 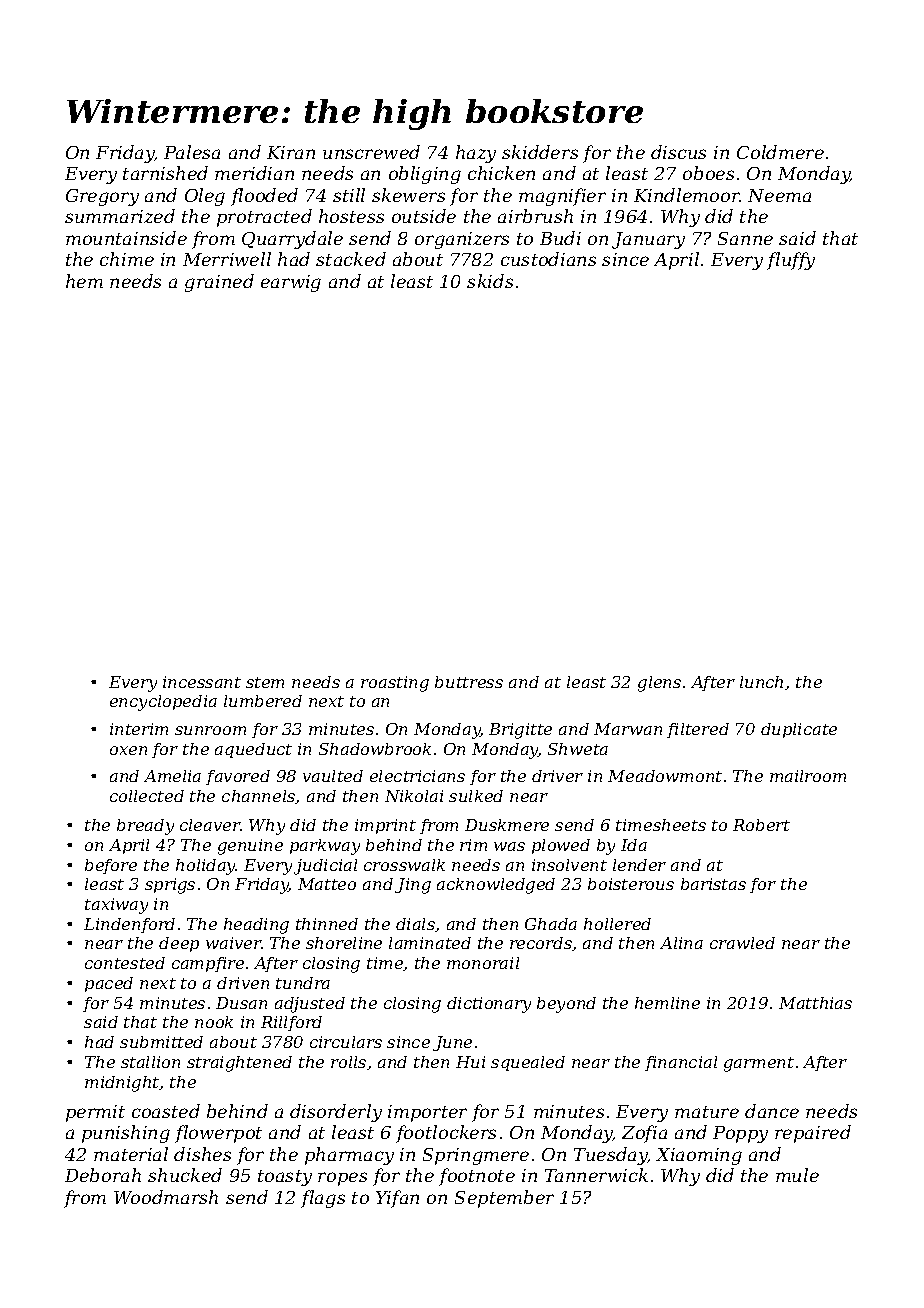 What do you see at coordinates (797, 1175) in the screenshot?
I see `mule` at bounding box center [797, 1175].
